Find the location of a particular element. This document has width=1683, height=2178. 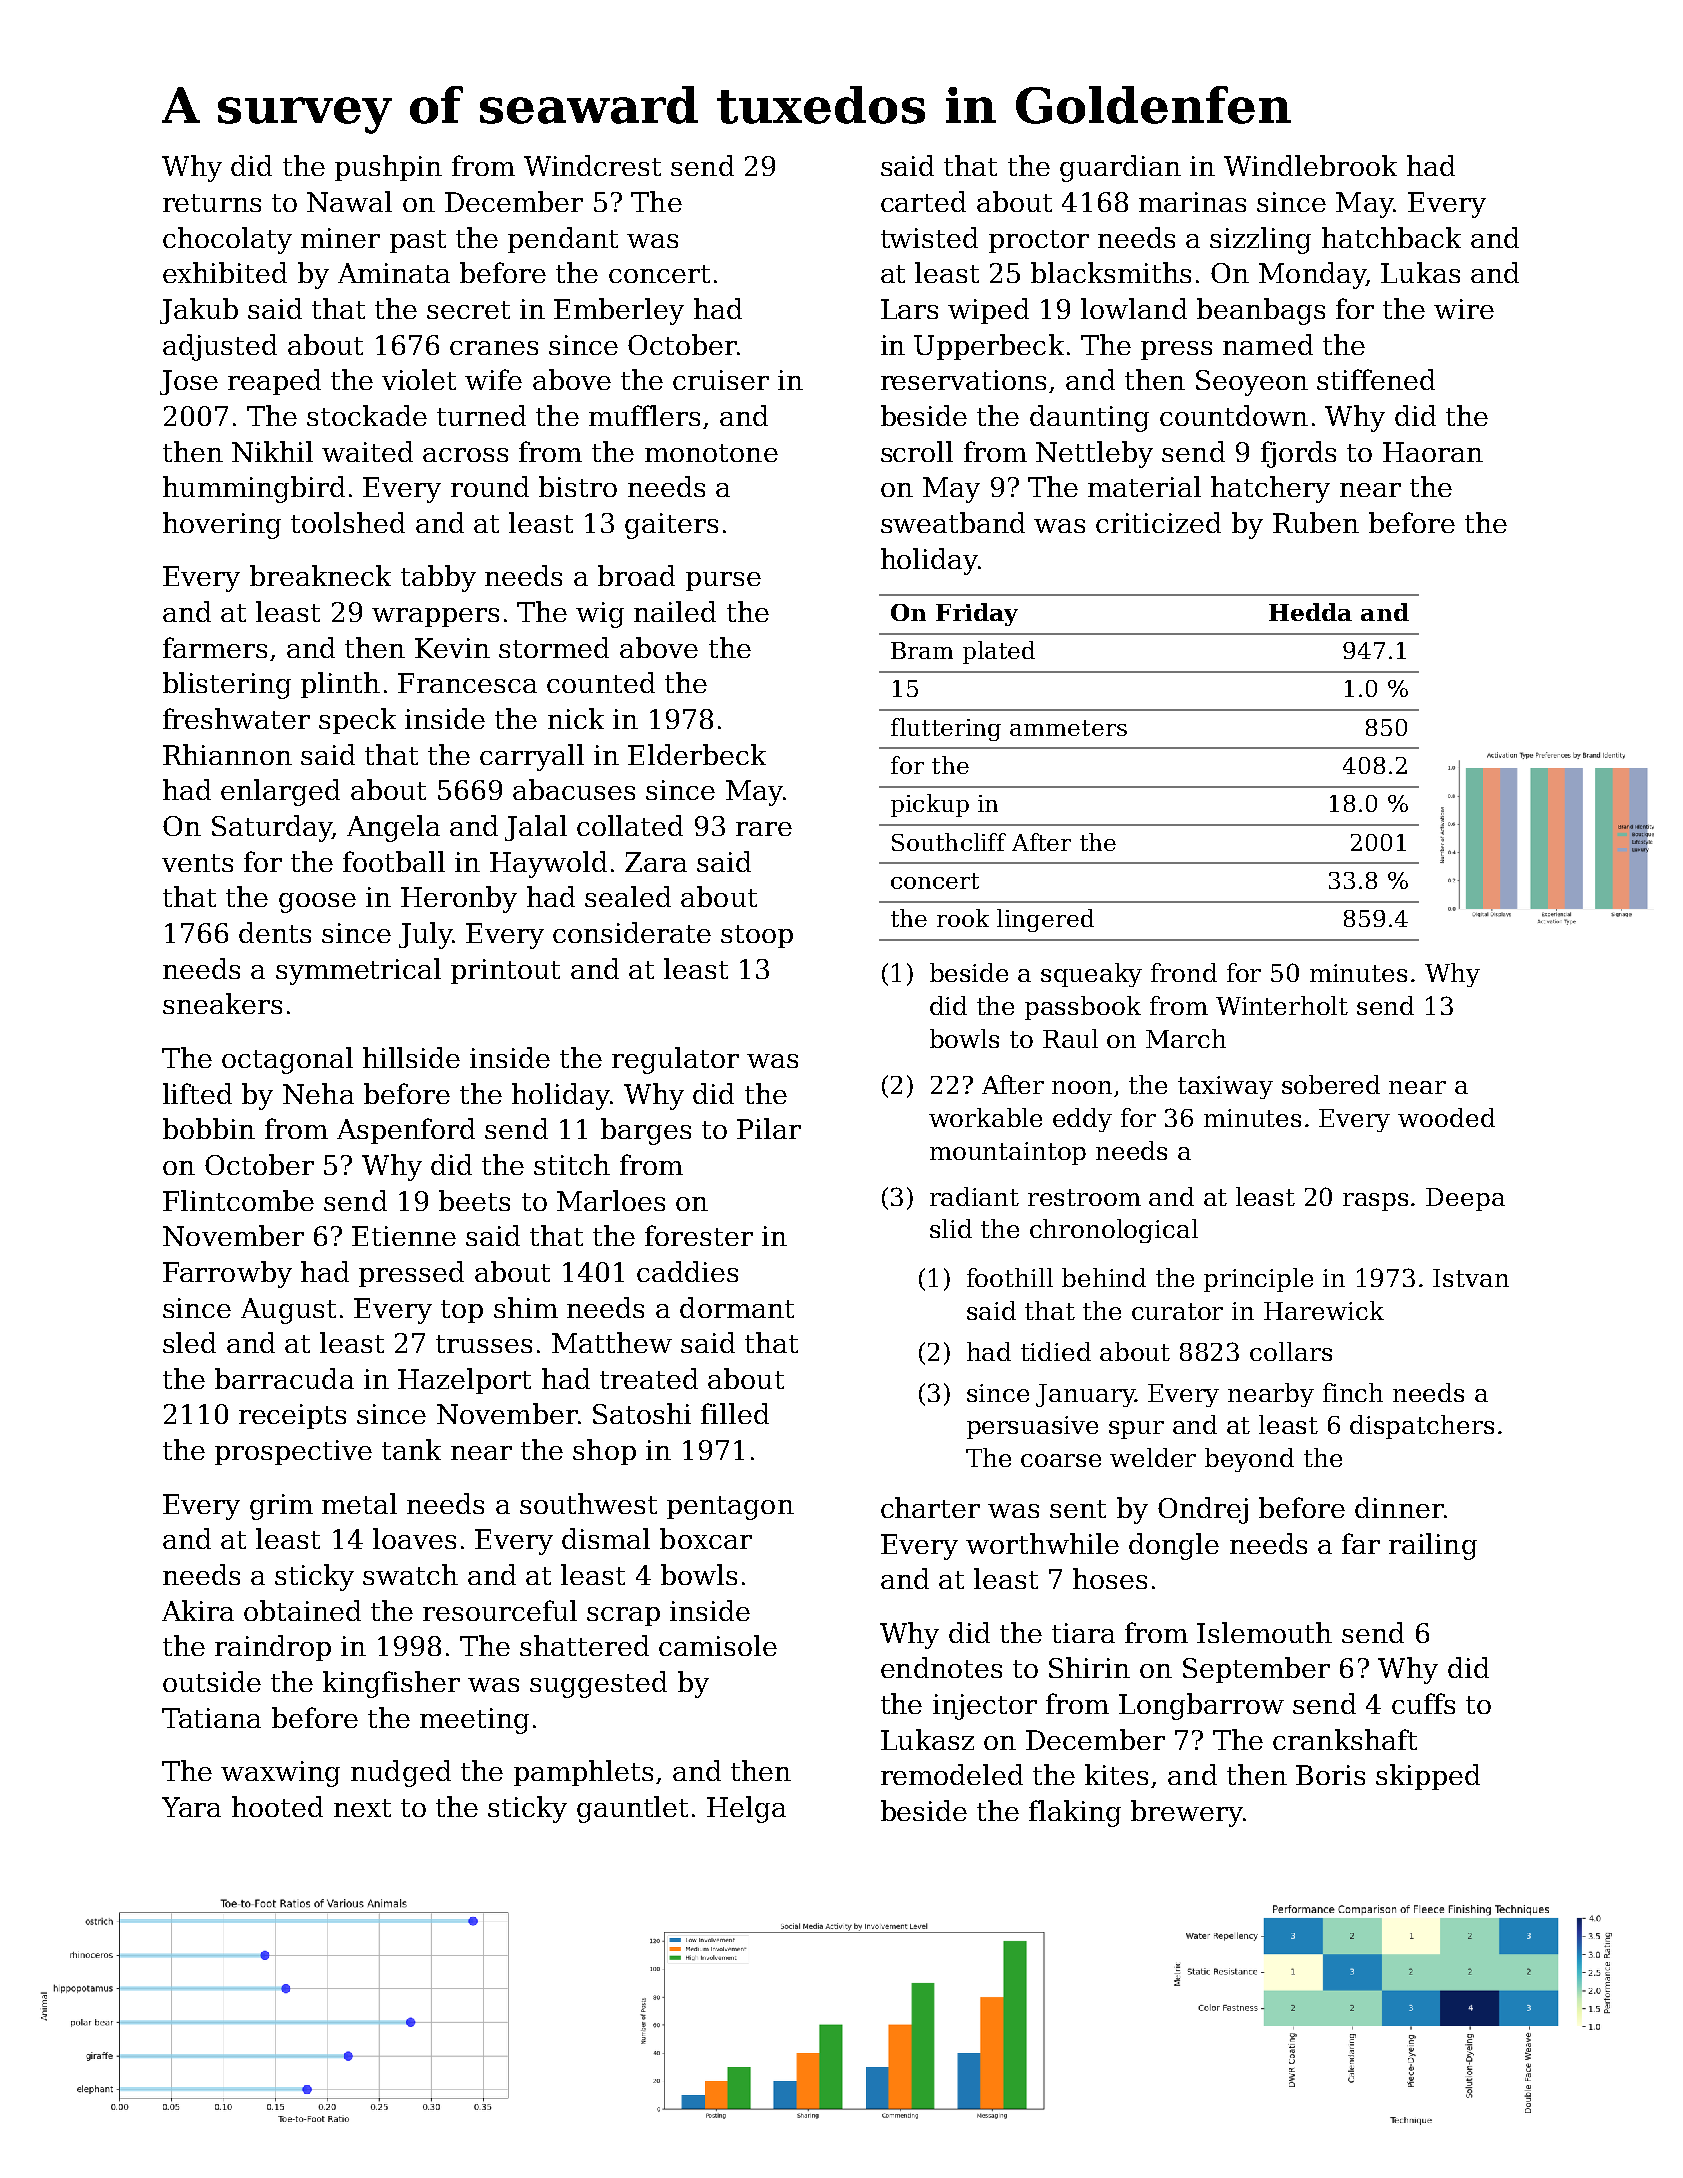

turned is located at coordinates (481, 415).
